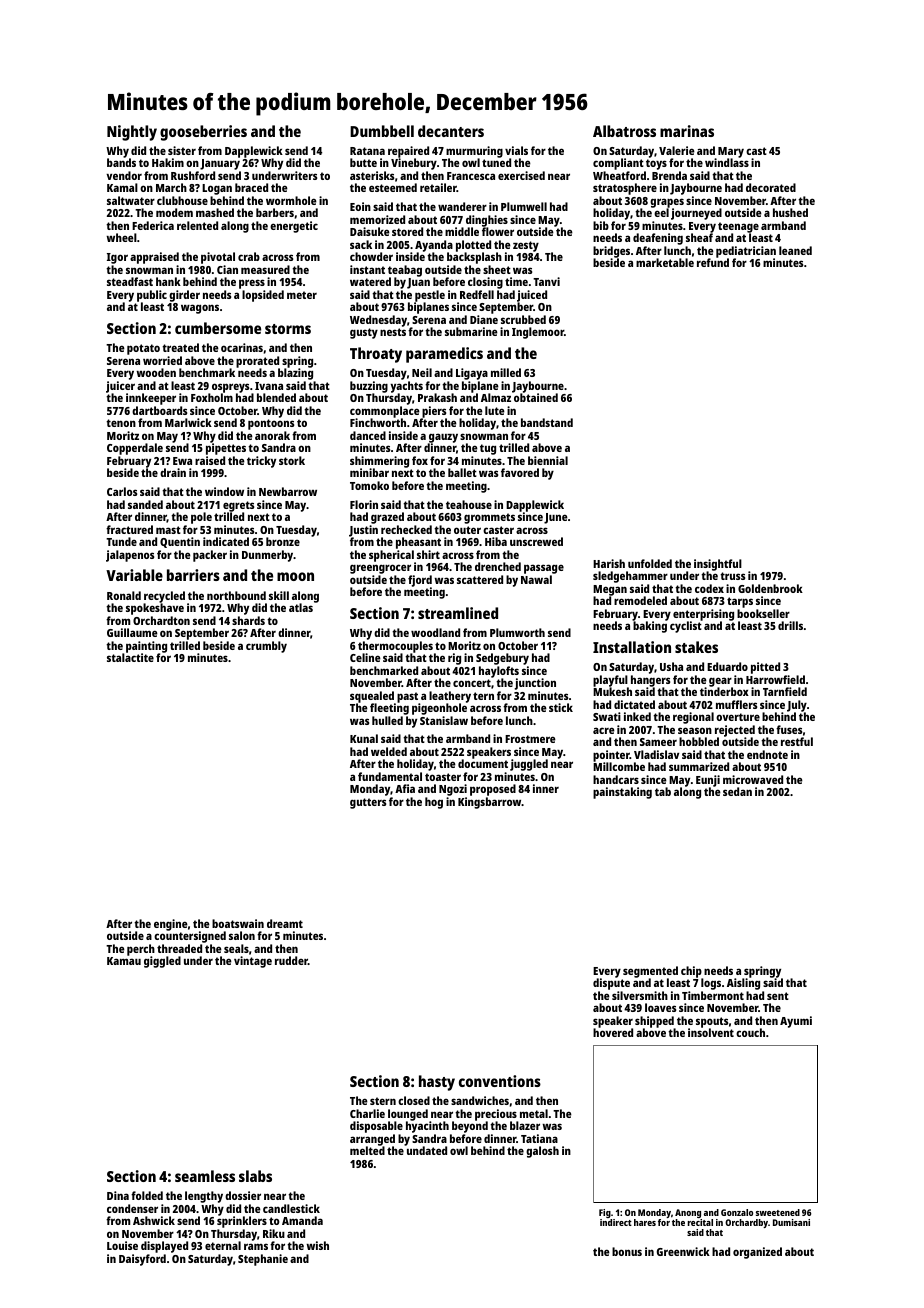 The width and height of the screenshot is (924, 1308). I want to click on Nightly, so click(132, 133).
